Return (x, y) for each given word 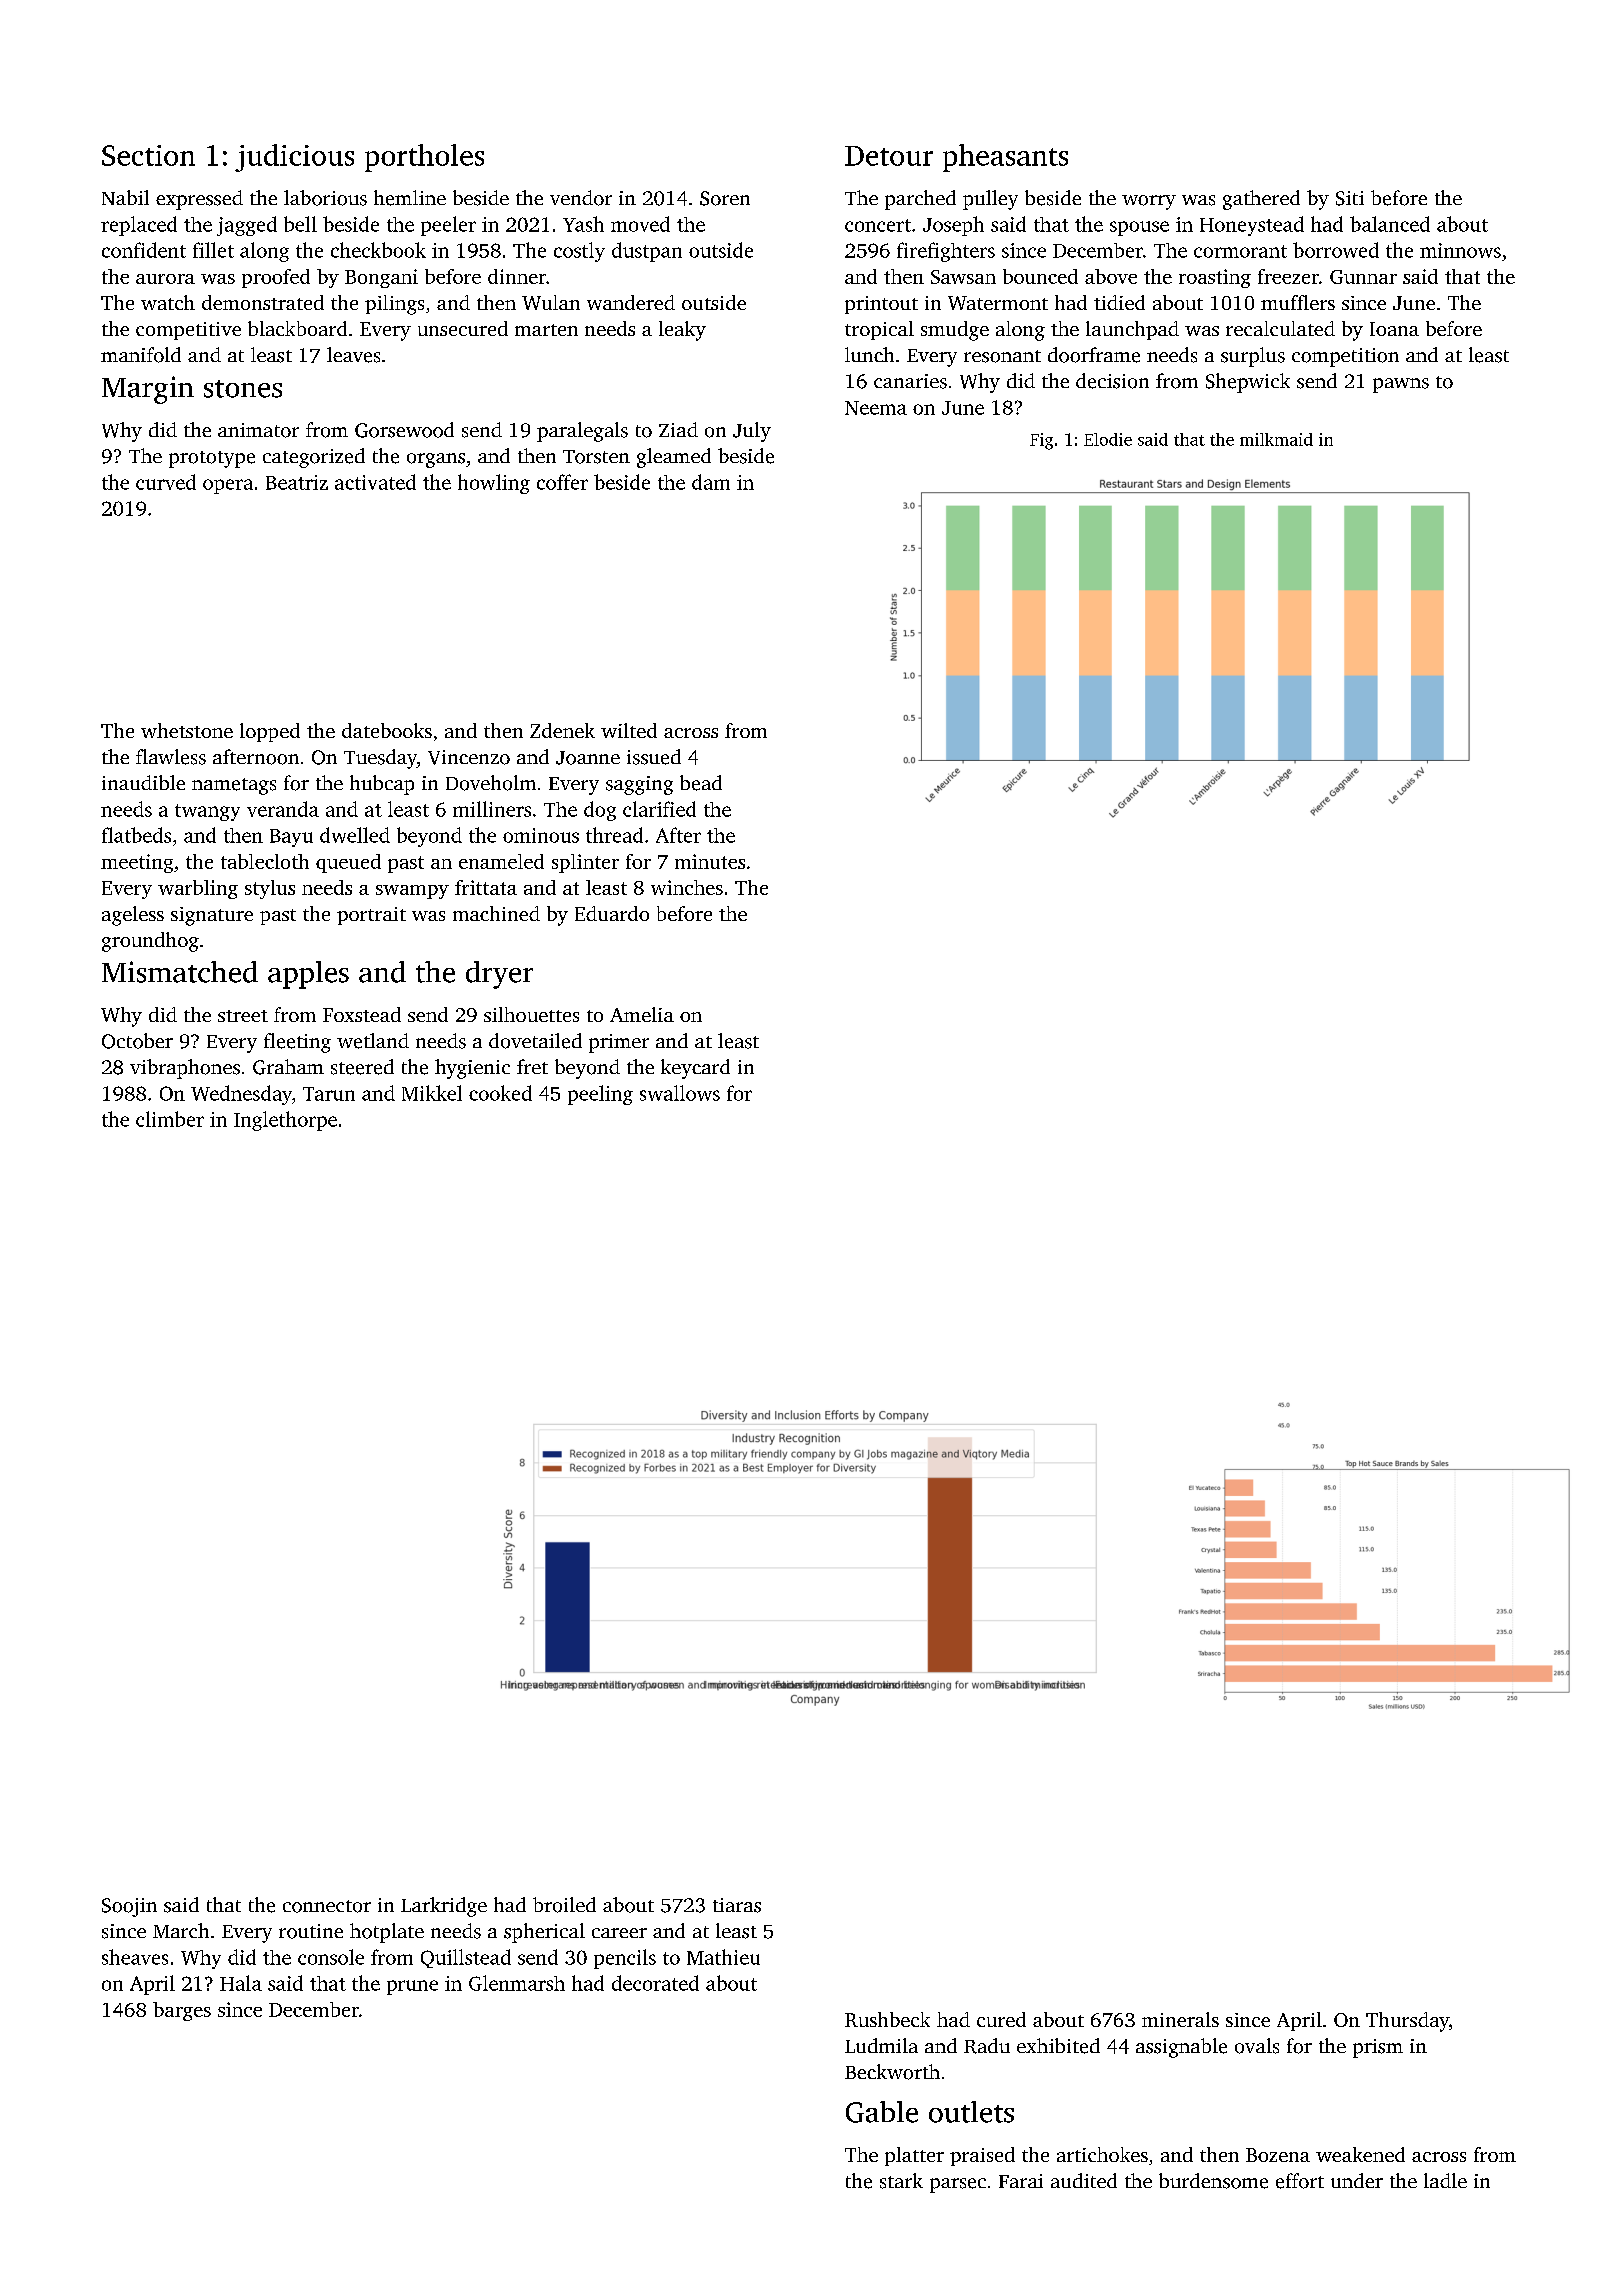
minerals (1180, 2019)
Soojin (129, 1907)
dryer (499, 975)
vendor (581, 198)
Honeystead (1252, 226)
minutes (710, 861)
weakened (1360, 2154)
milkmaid (1276, 439)
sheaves (135, 1957)
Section (148, 155)
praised (982, 2156)
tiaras (737, 1905)
